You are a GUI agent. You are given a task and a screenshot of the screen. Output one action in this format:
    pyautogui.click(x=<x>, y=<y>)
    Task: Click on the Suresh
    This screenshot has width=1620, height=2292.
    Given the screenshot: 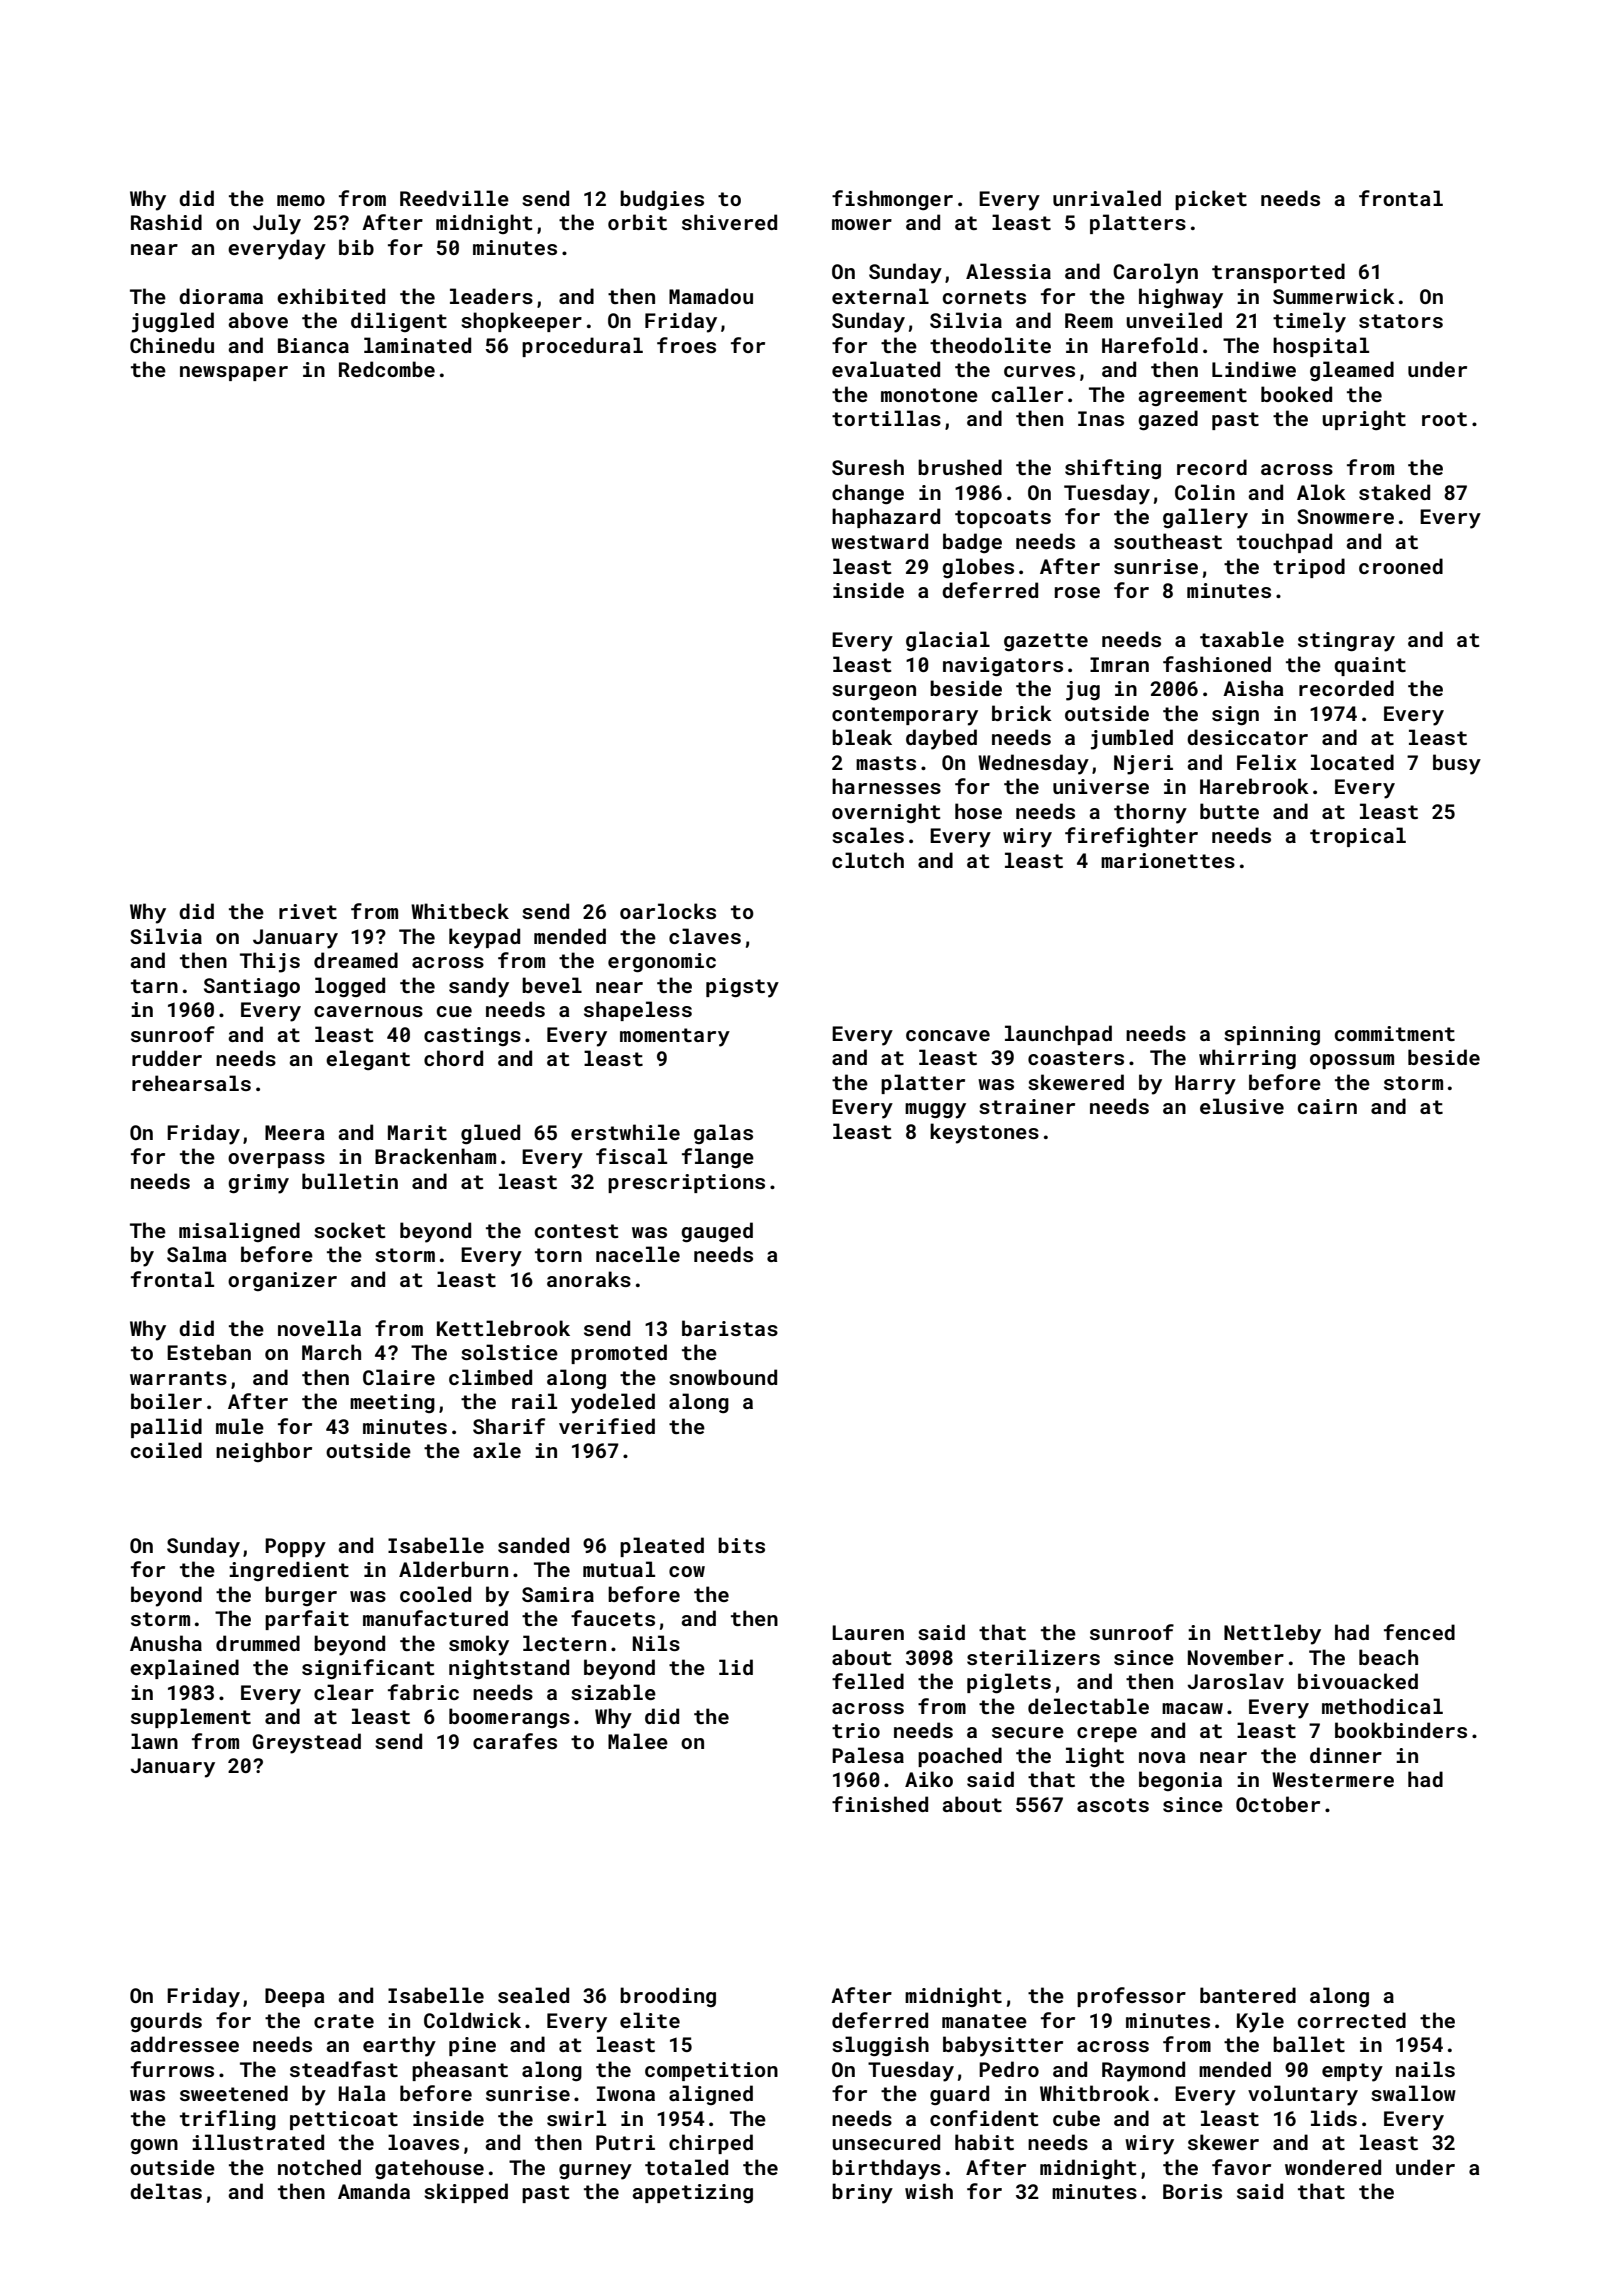 What is the action you would take?
    pyautogui.click(x=868, y=467)
